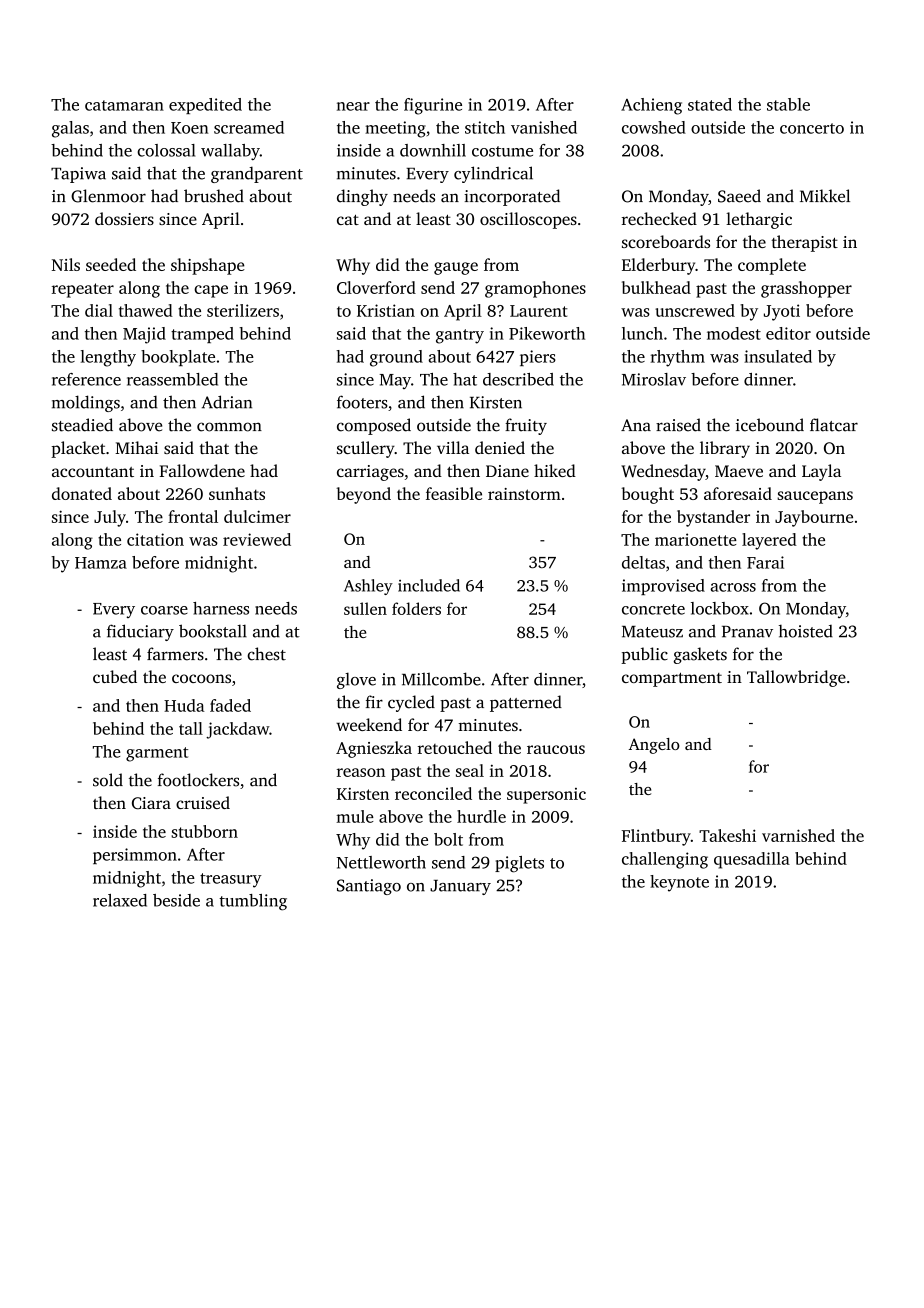  What do you see at coordinates (672, 680) in the page?
I see `compartment` at bounding box center [672, 680].
